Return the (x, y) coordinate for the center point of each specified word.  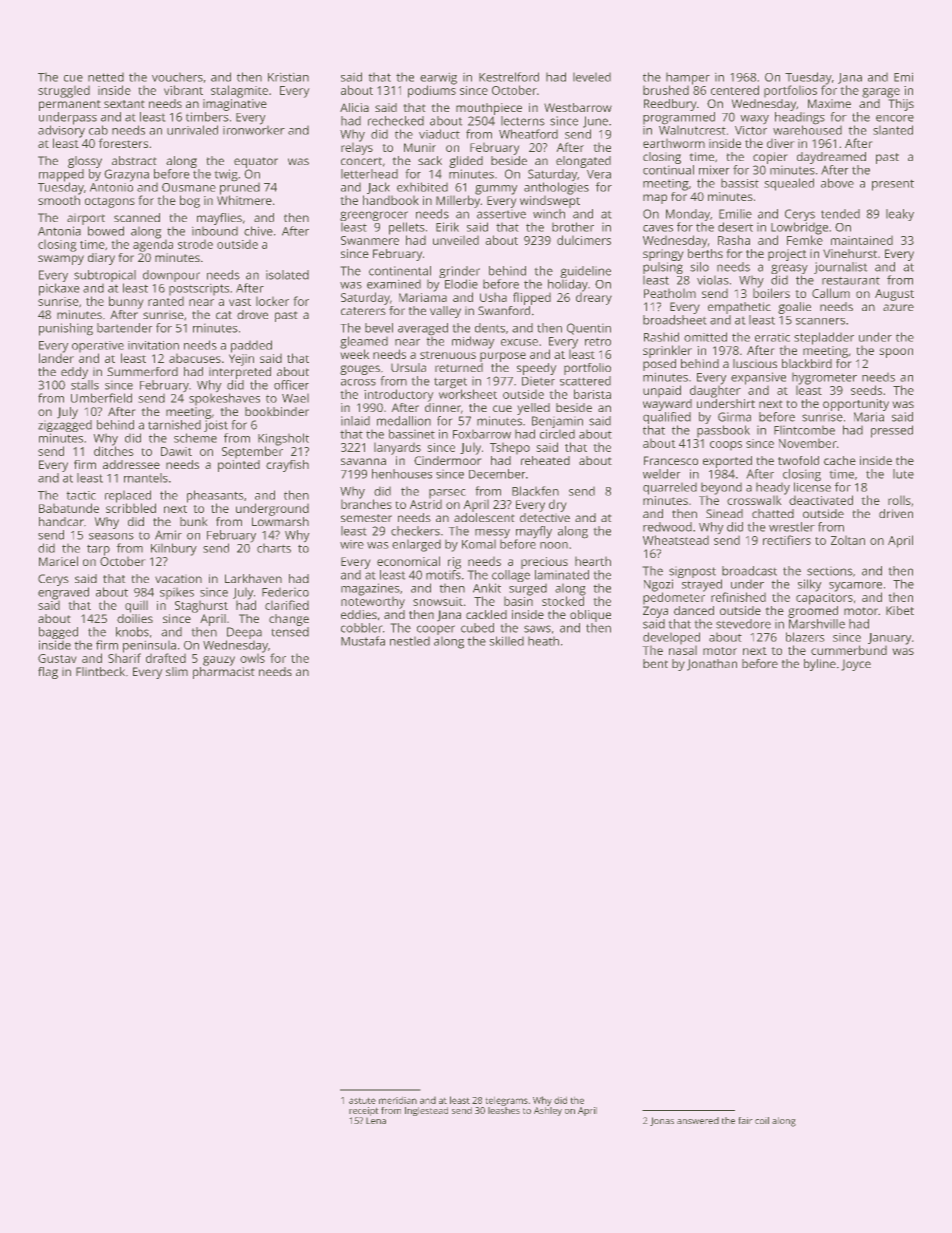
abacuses (195, 358)
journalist (840, 268)
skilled (507, 641)
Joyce (856, 665)
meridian (398, 1100)
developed (671, 638)
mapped (61, 175)
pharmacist (223, 673)
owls (252, 658)
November (808, 443)
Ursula (408, 367)
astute (362, 1101)
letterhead (369, 174)
